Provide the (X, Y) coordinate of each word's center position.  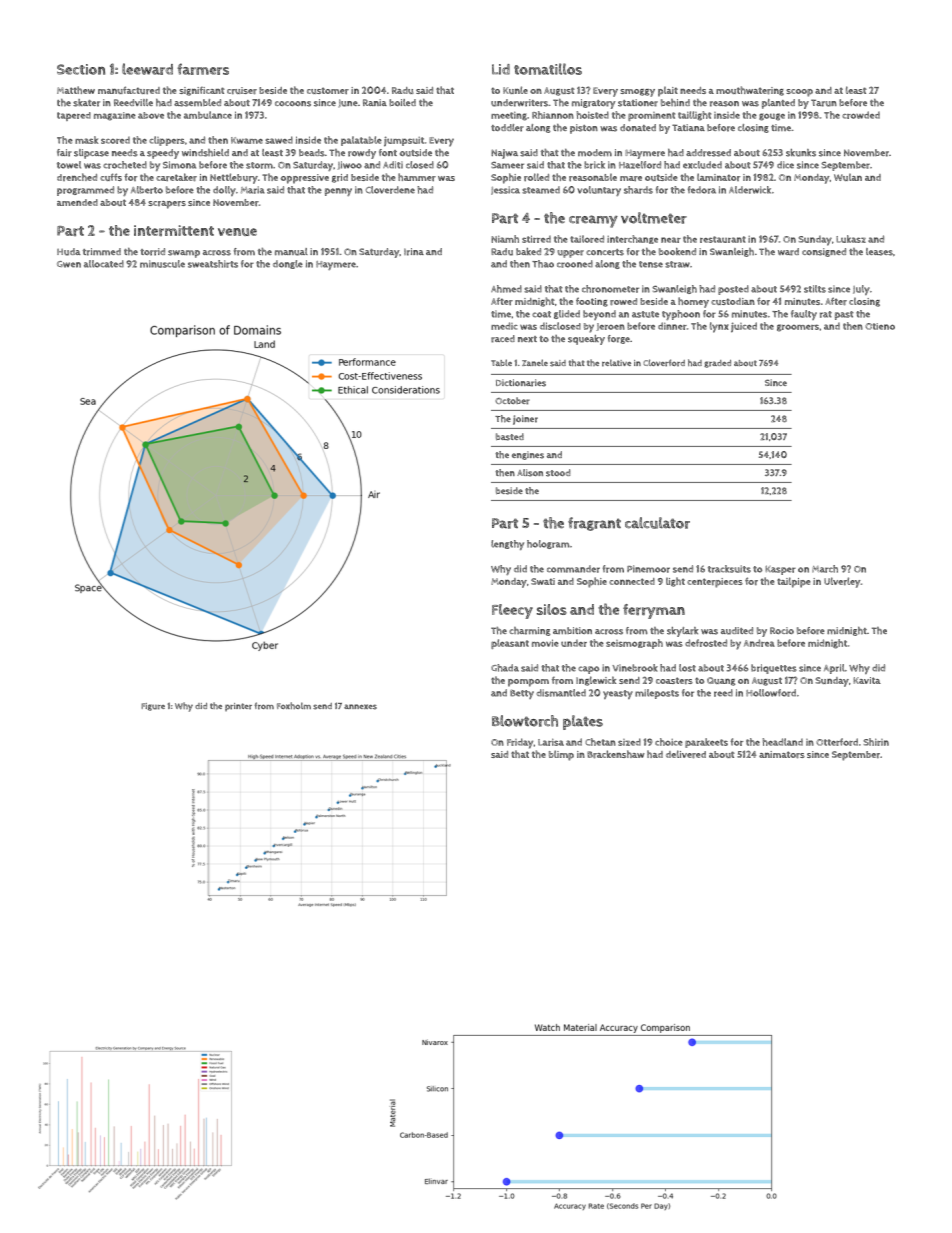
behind (675, 102)
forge (619, 339)
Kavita (867, 680)
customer (328, 90)
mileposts (657, 694)
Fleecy (512, 611)
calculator (657, 523)
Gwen (69, 264)
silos (552, 609)
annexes (360, 707)
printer (238, 707)
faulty (804, 315)
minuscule (162, 264)
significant (202, 91)
